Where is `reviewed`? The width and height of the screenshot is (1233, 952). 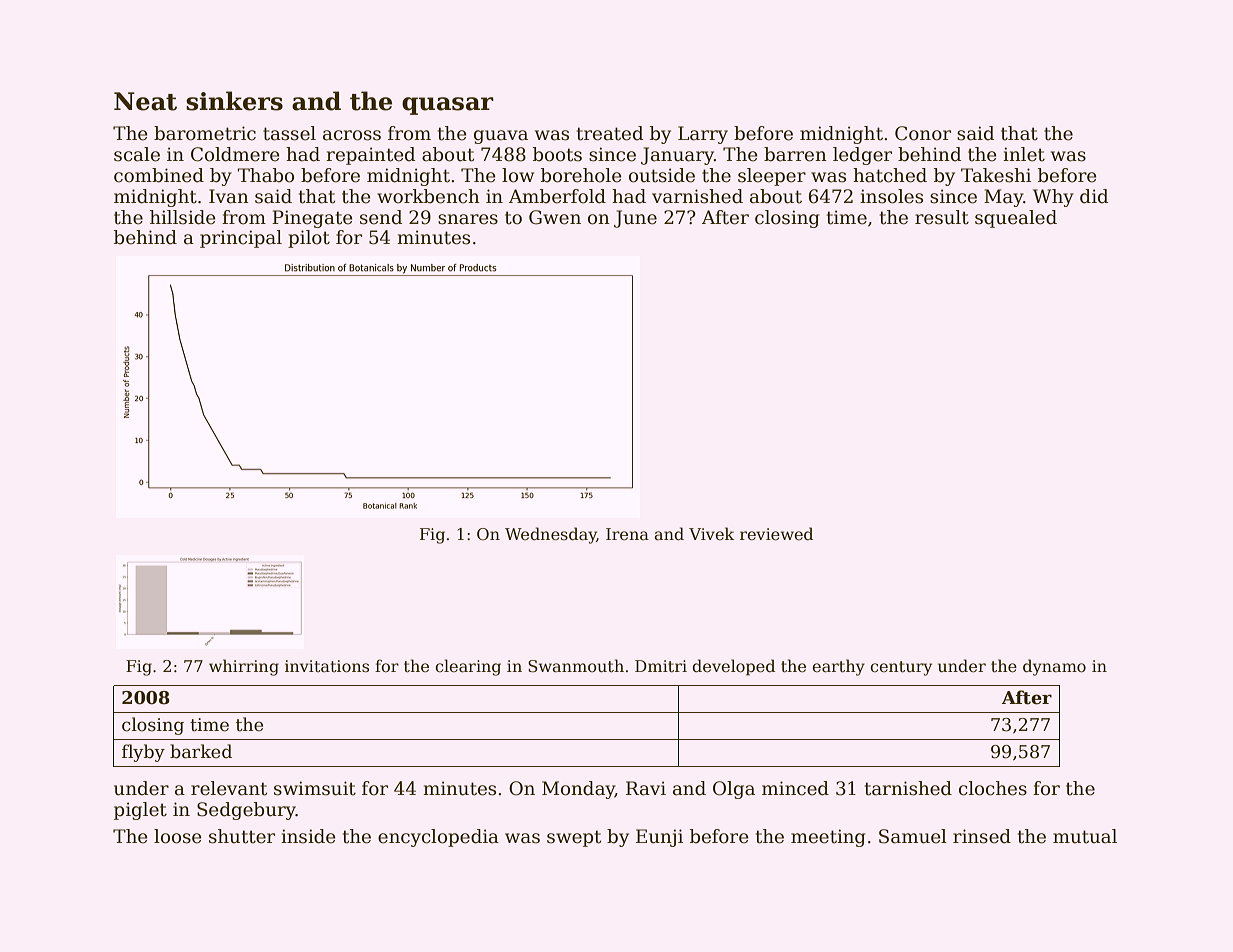
reviewed is located at coordinates (776, 534).
